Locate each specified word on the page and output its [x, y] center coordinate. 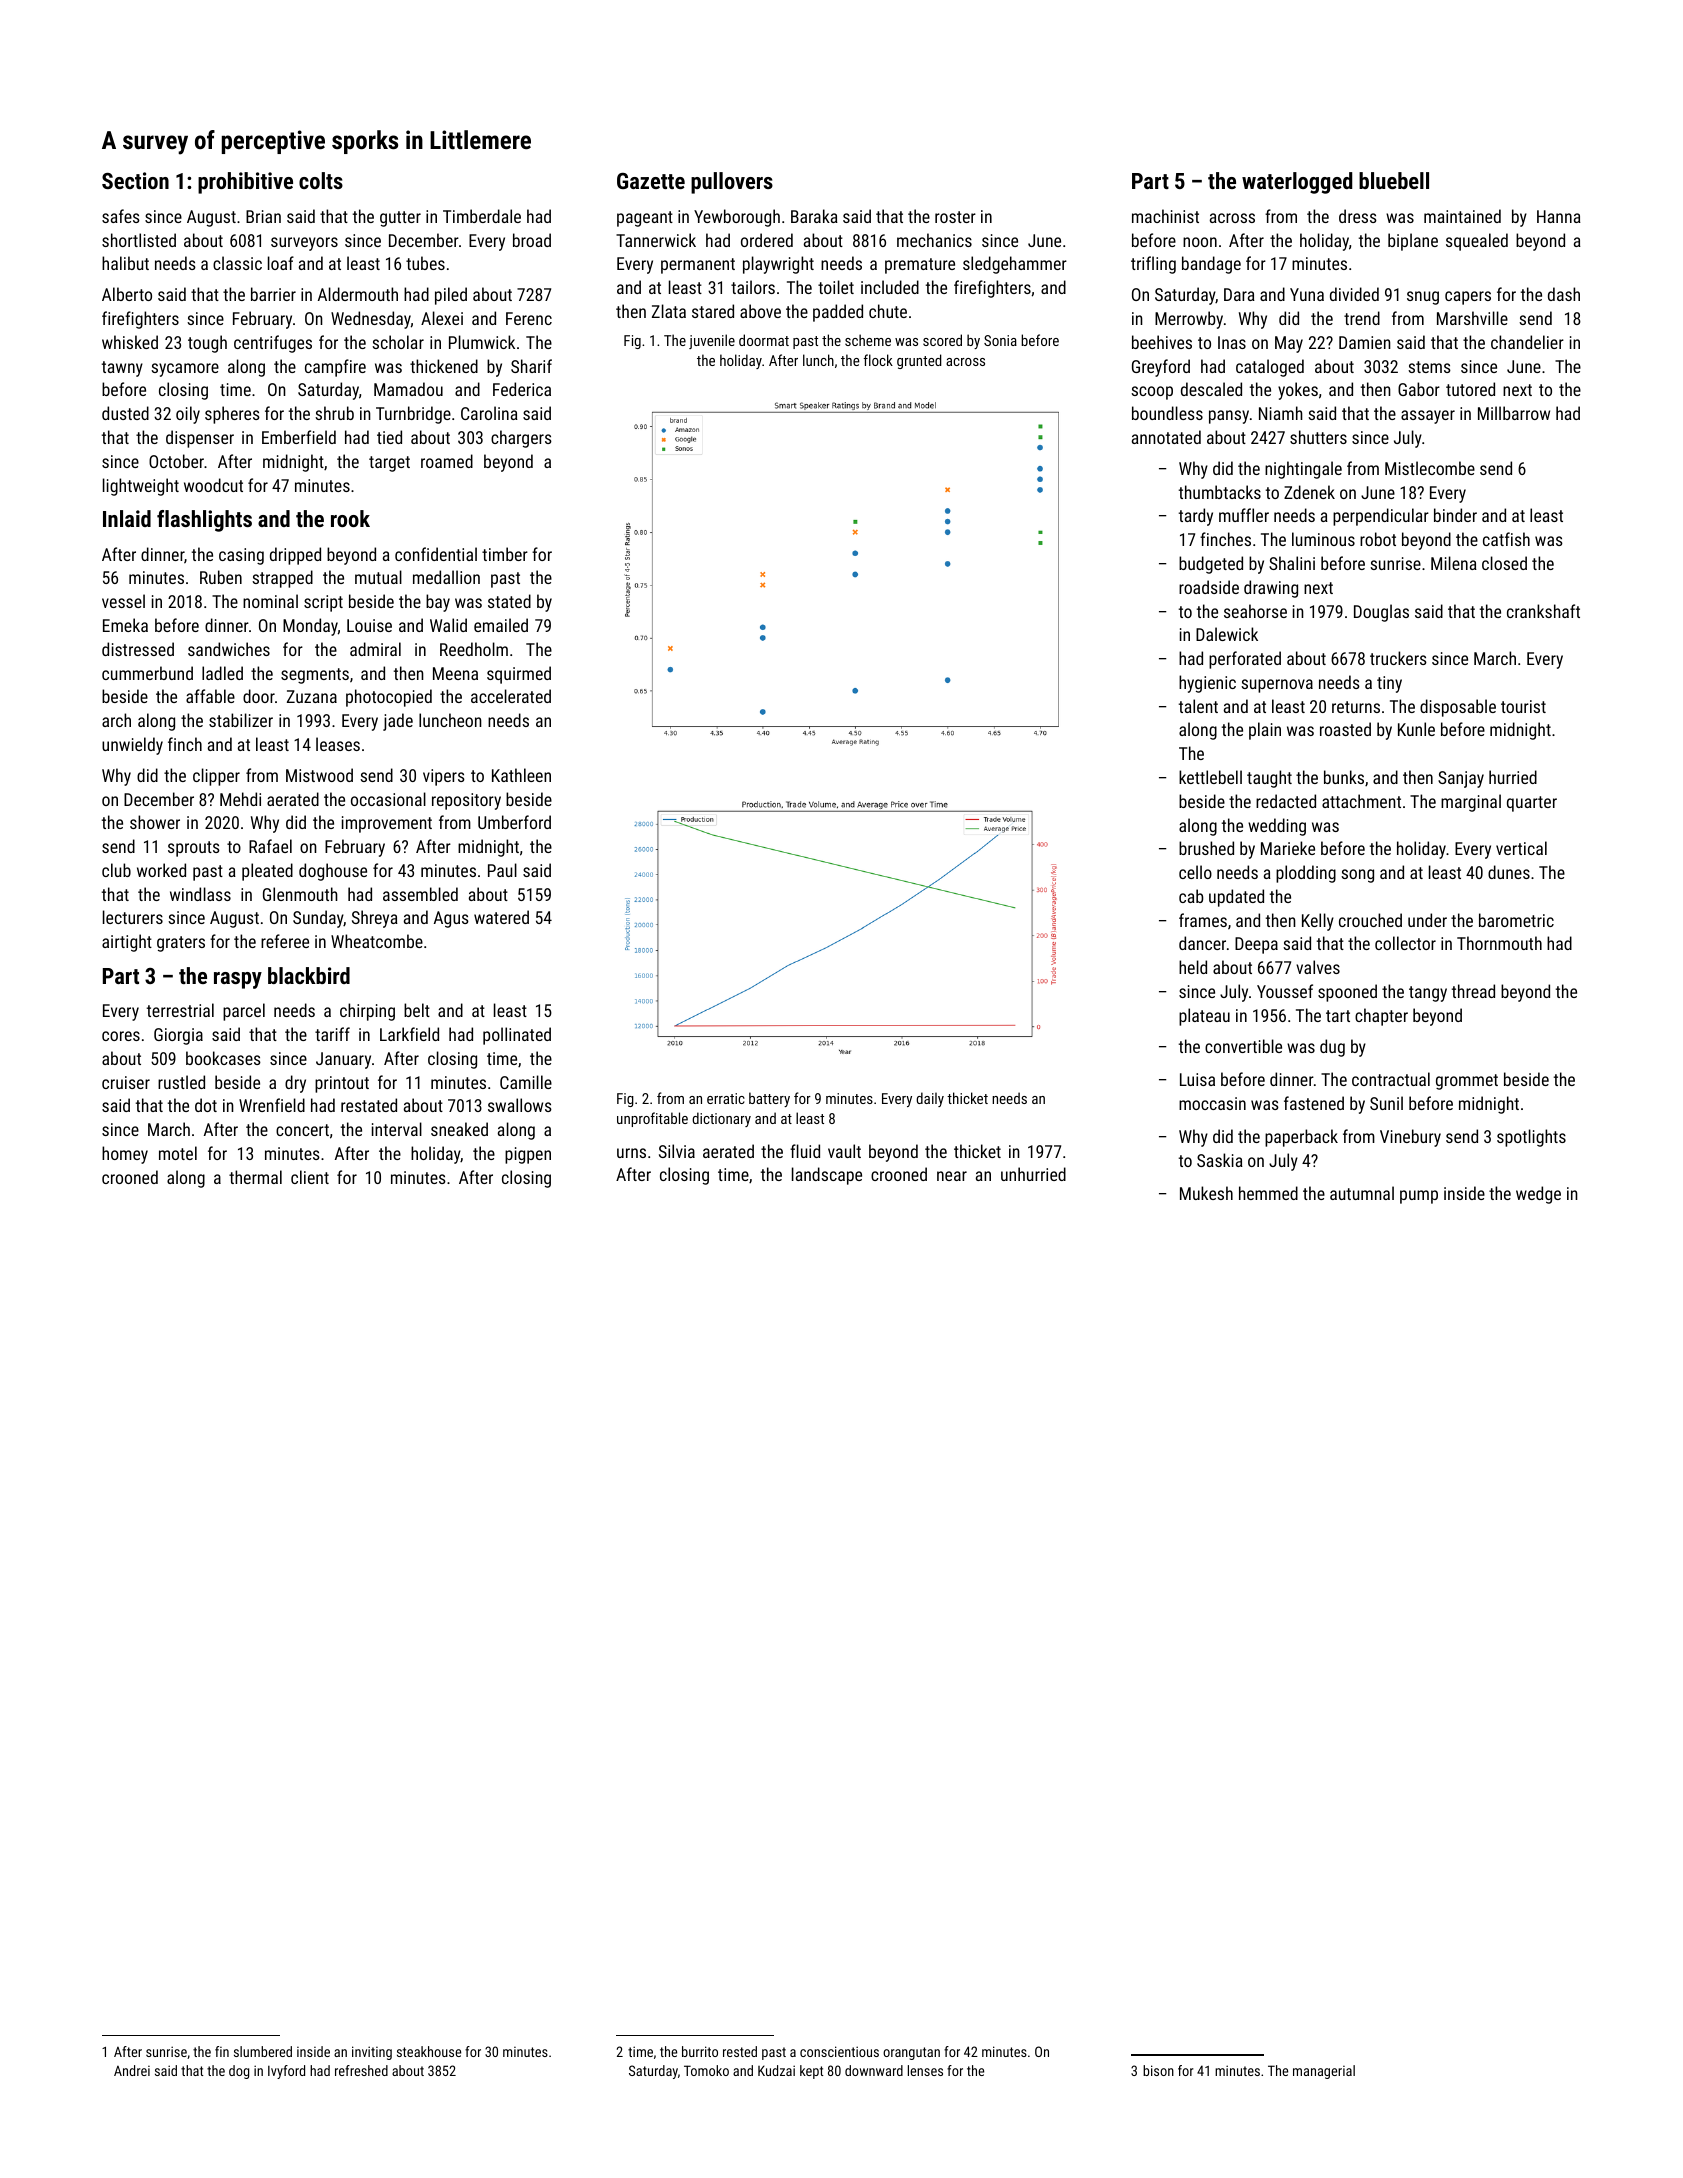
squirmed [519, 675]
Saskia [1220, 1160]
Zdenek [1309, 492]
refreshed [361, 2070]
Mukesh [1206, 1193]
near [952, 1176]
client [310, 1177]
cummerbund [147, 673]
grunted [919, 361]
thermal [255, 1177]
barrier [273, 294]
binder [1455, 515]
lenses [925, 2070]
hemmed [1268, 1193]
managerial [1324, 2072]
